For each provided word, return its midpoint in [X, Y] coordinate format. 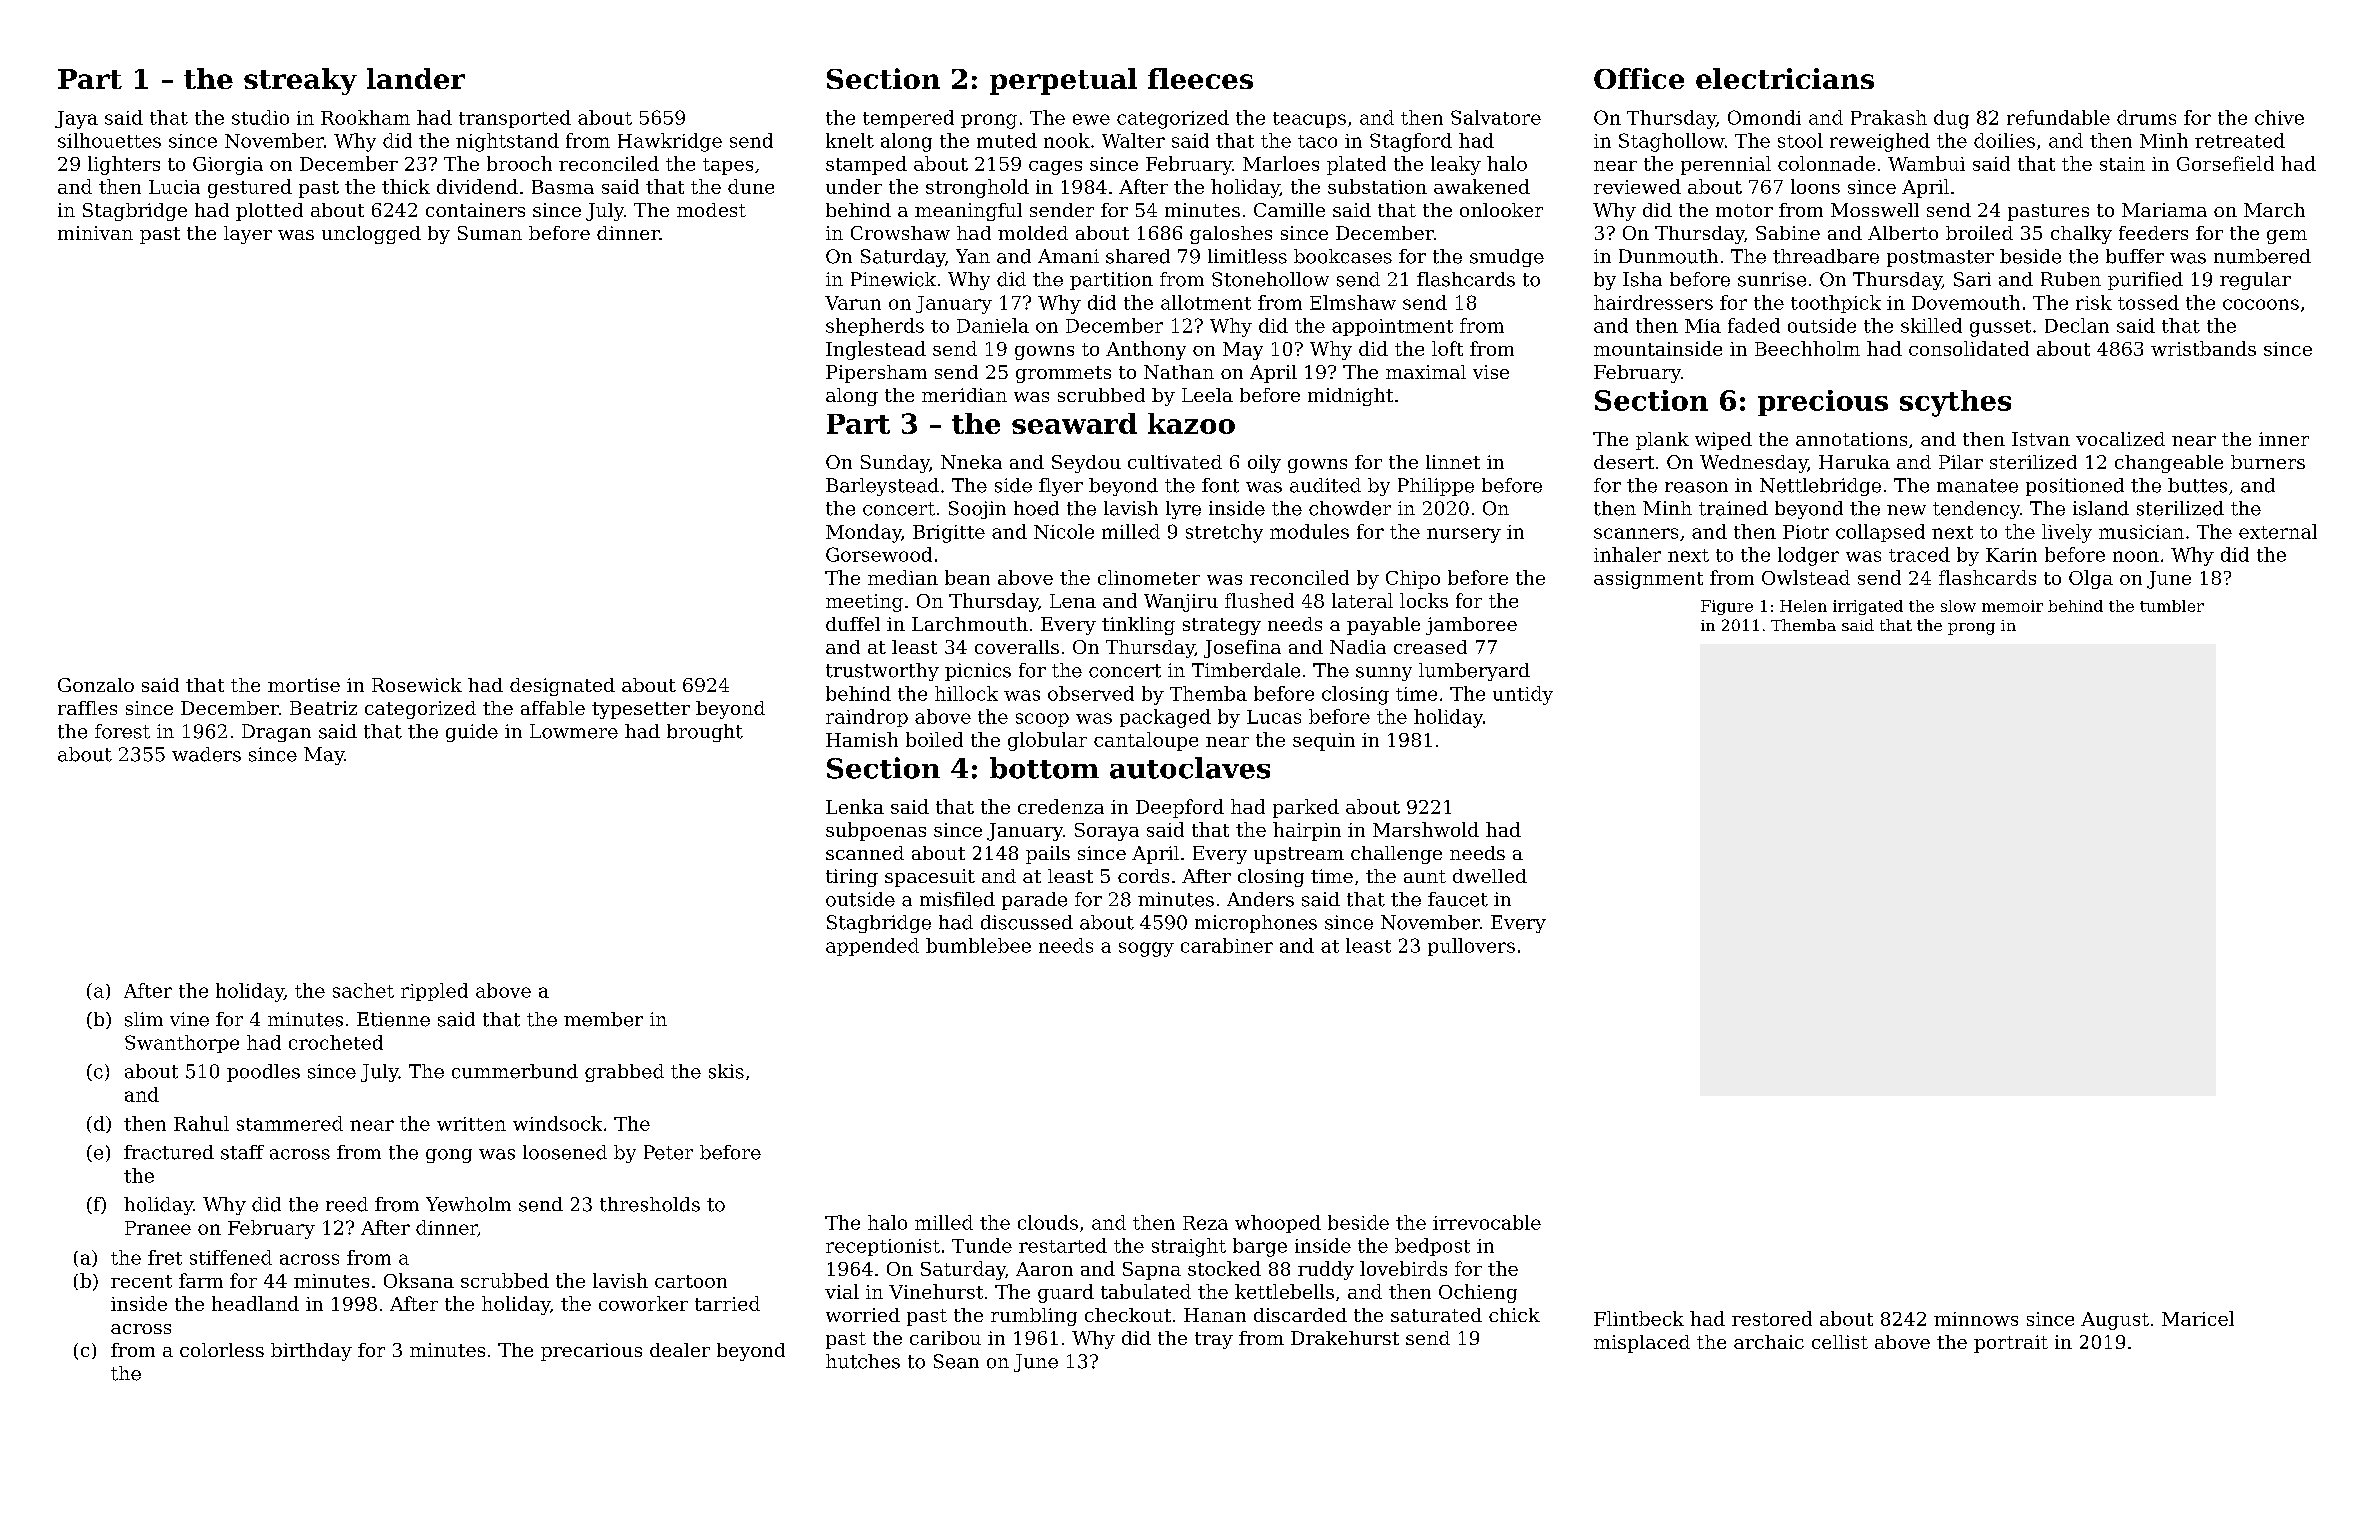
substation [1377, 186]
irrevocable [1487, 1222]
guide [472, 733]
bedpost [1432, 1247]
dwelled [1490, 876]
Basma [563, 187]
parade [1034, 901]
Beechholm [1807, 348]
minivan [95, 233]
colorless [222, 1350]
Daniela [993, 325]
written [471, 1124]
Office [1639, 78]
